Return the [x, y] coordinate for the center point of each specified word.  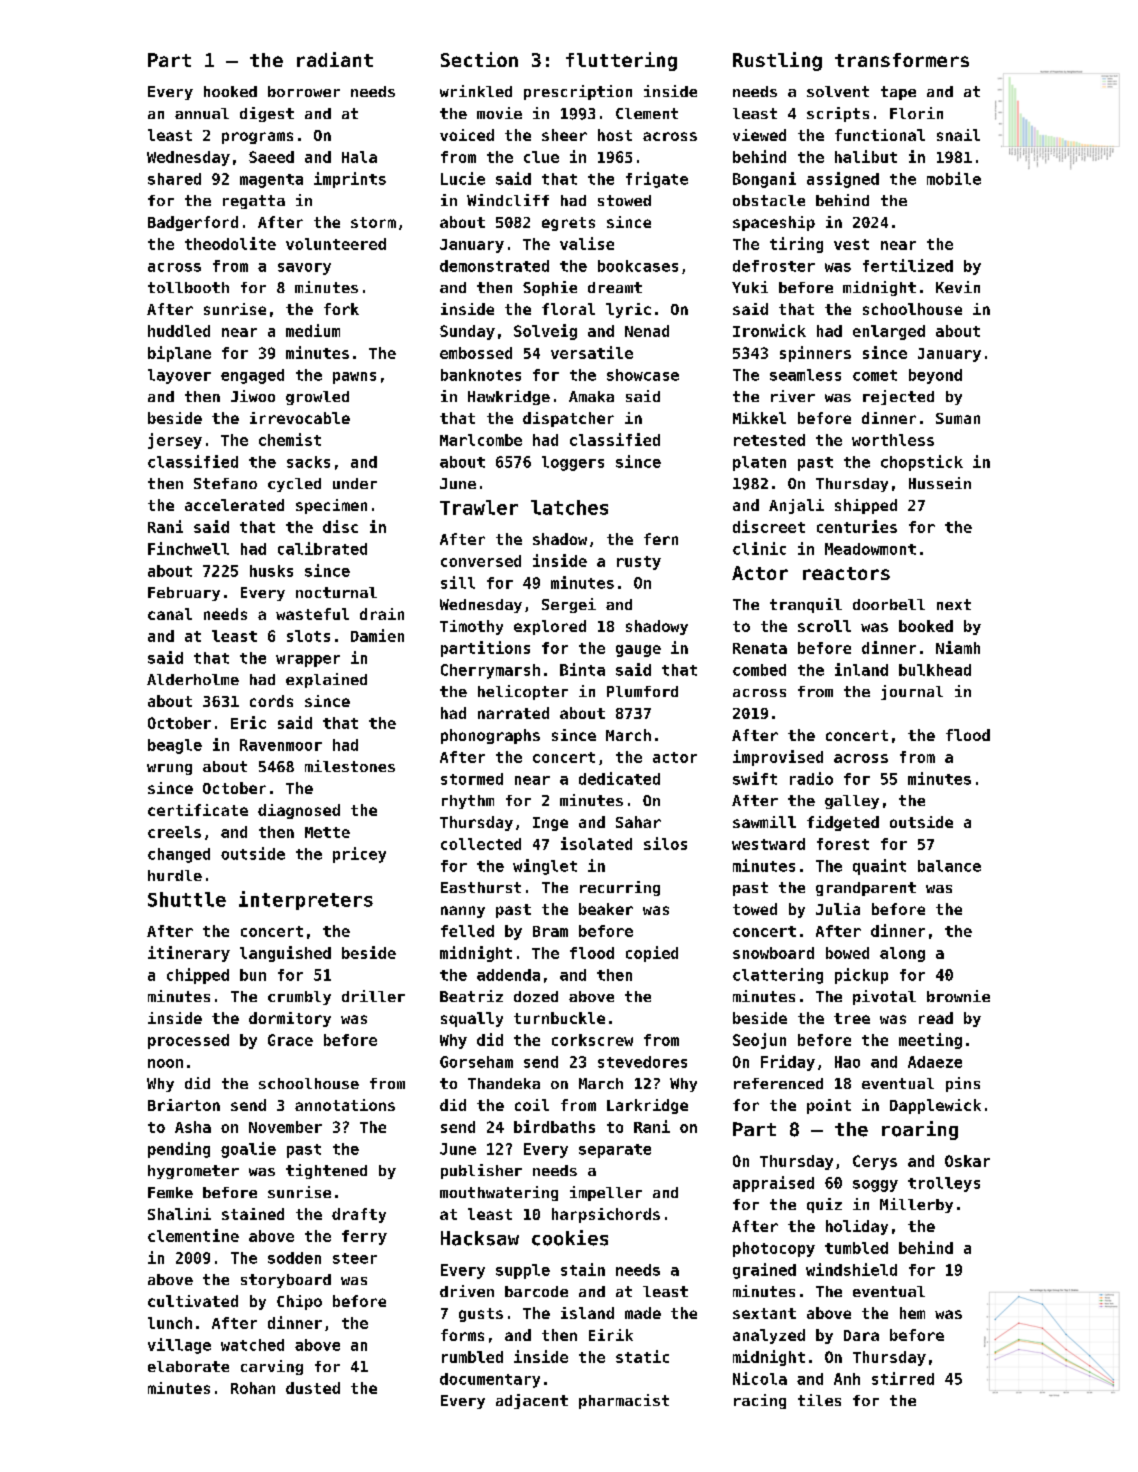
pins [963, 1084]
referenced [778, 1083]
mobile [954, 178]
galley [852, 802]
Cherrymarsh [490, 671]
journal [912, 692]
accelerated [234, 505]
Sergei [569, 605]
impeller [606, 1193]
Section [479, 59]
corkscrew [592, 1040]
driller [373, 996]
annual [202, 113]
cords [271, 701]
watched [252, 1345]
